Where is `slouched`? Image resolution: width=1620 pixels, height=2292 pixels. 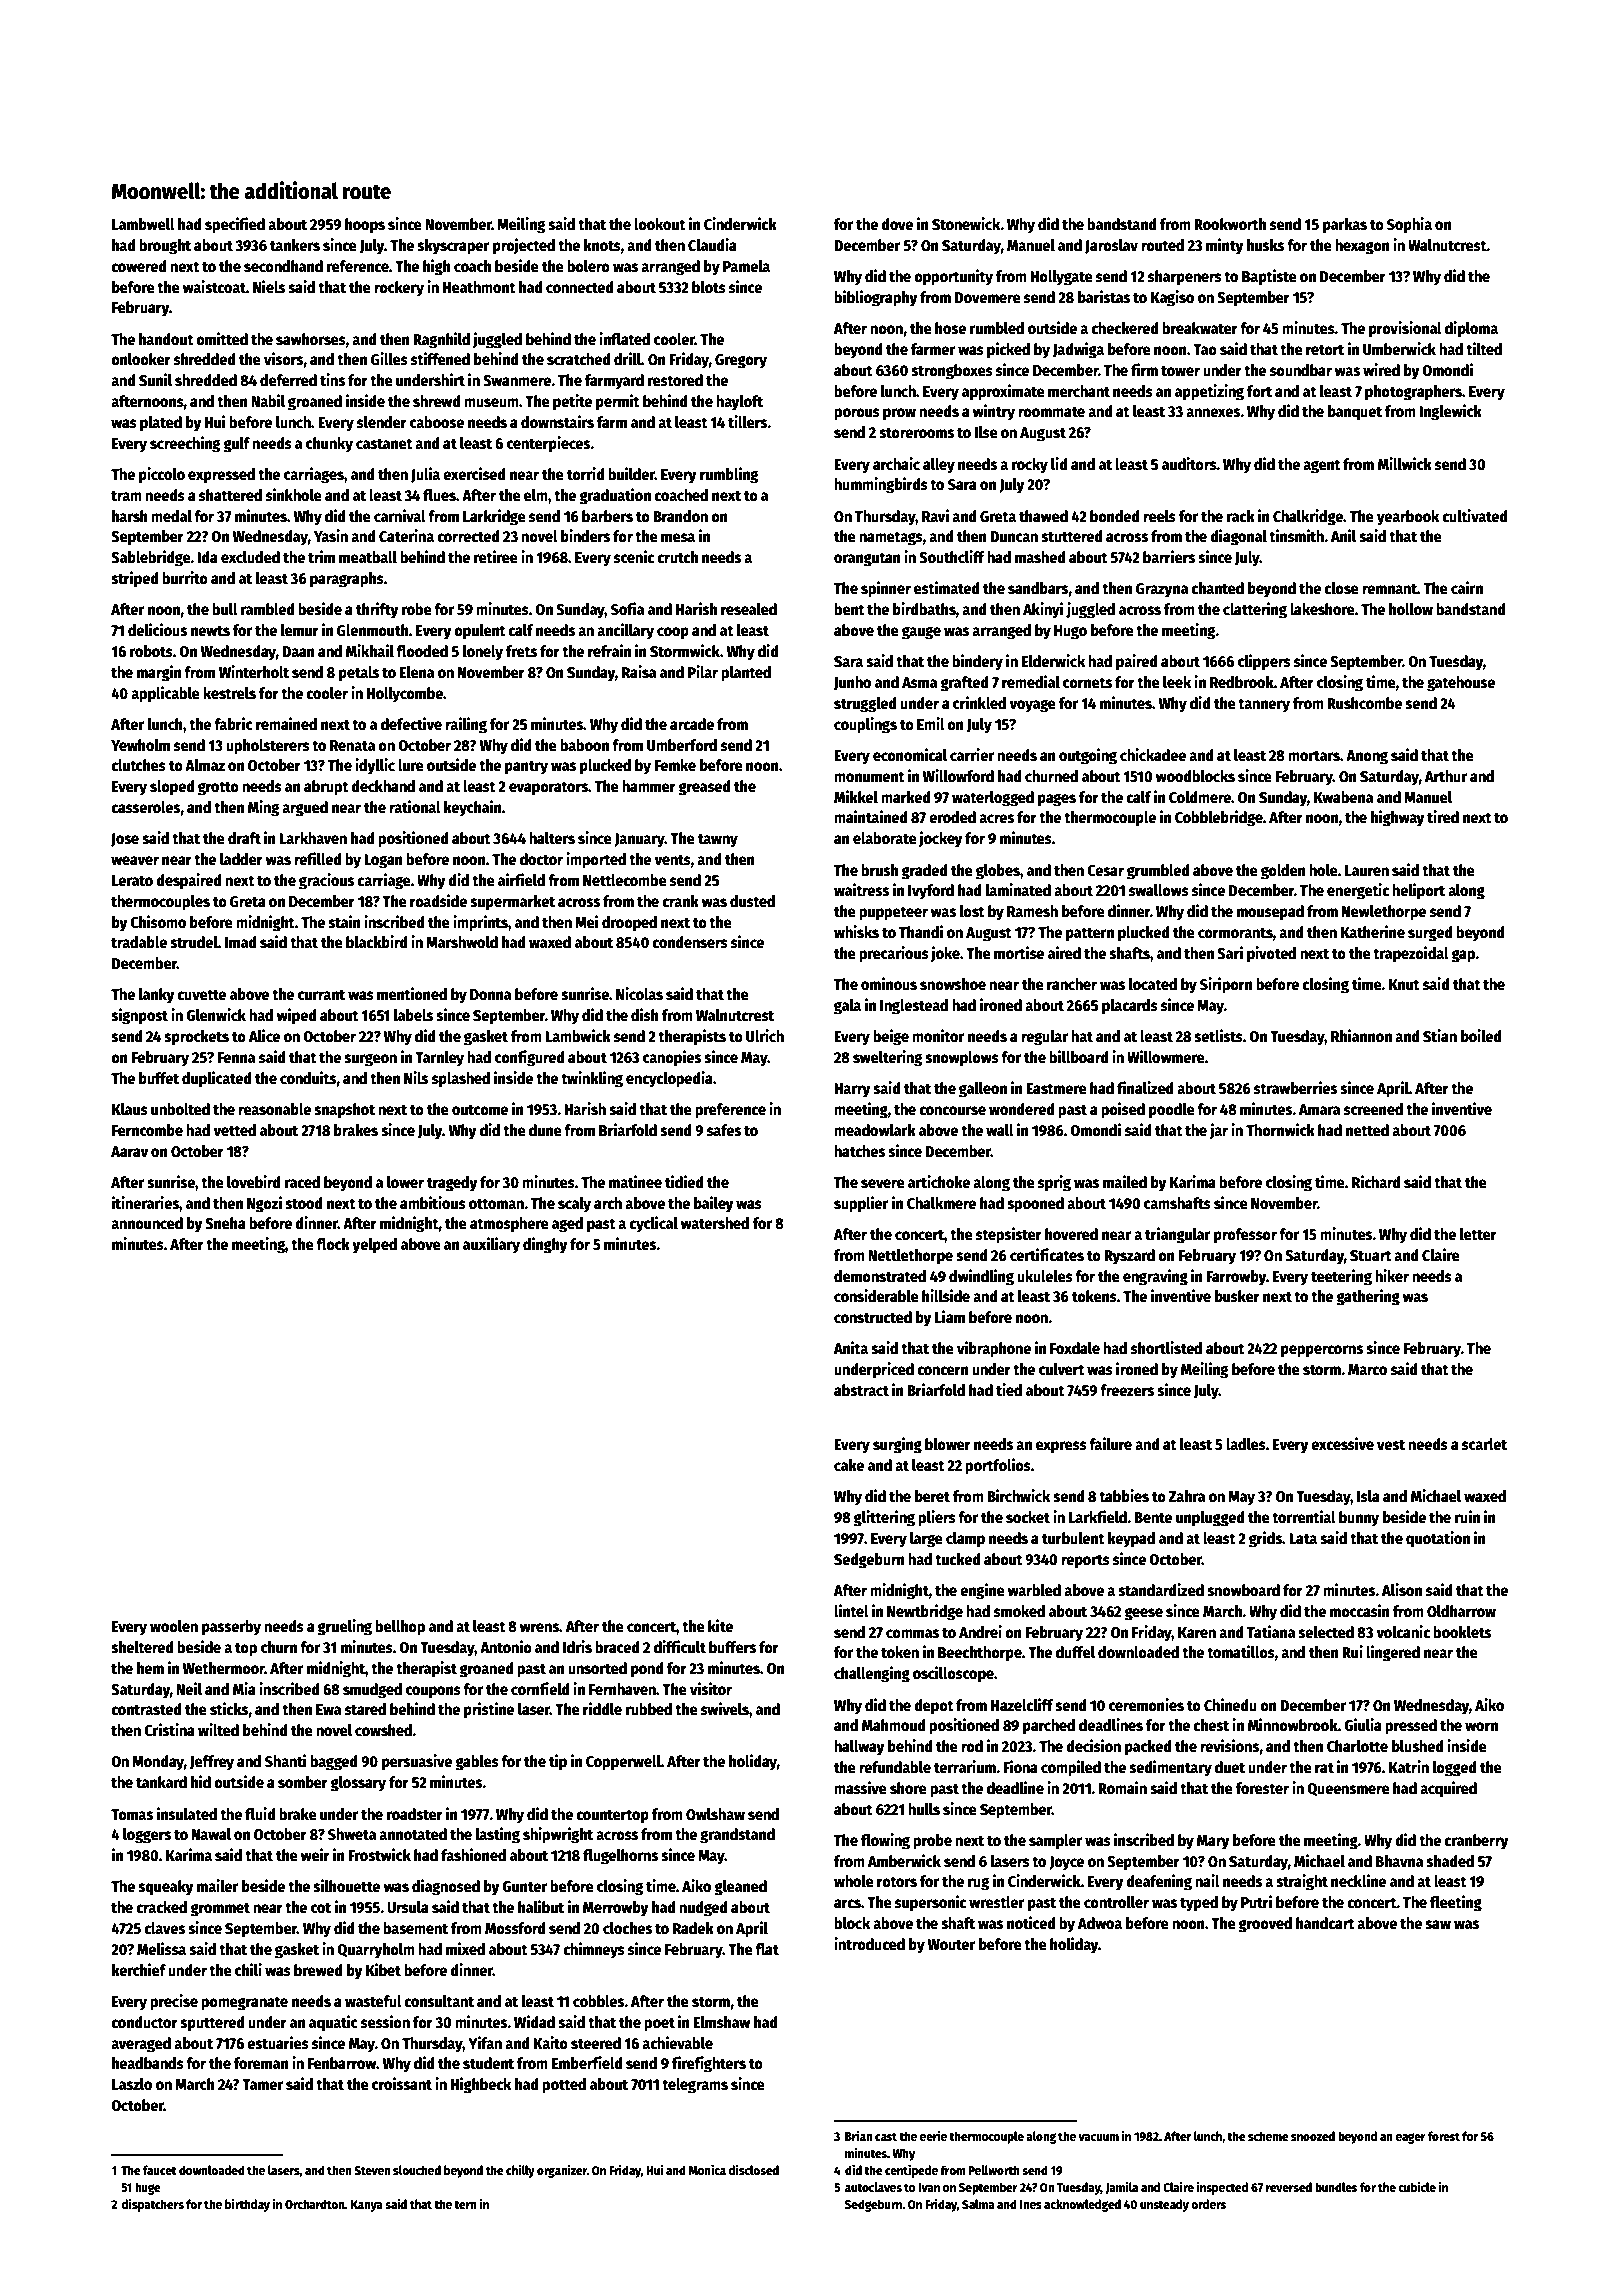
slouched is located at coordinates (417, 2170).
